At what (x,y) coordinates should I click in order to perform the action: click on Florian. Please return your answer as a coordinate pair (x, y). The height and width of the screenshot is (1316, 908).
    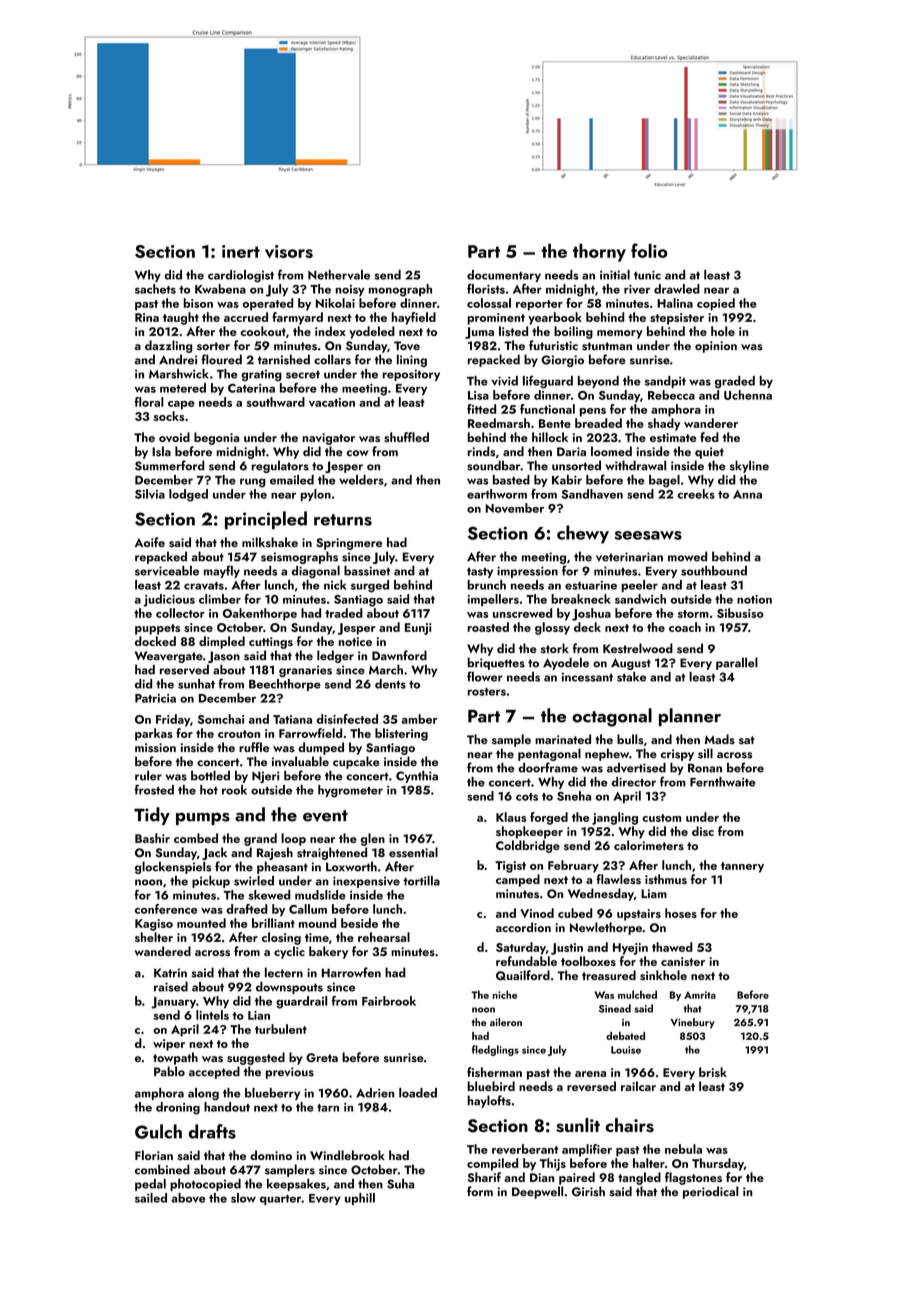
    Looking at the image, I should click on (154, 1155).
